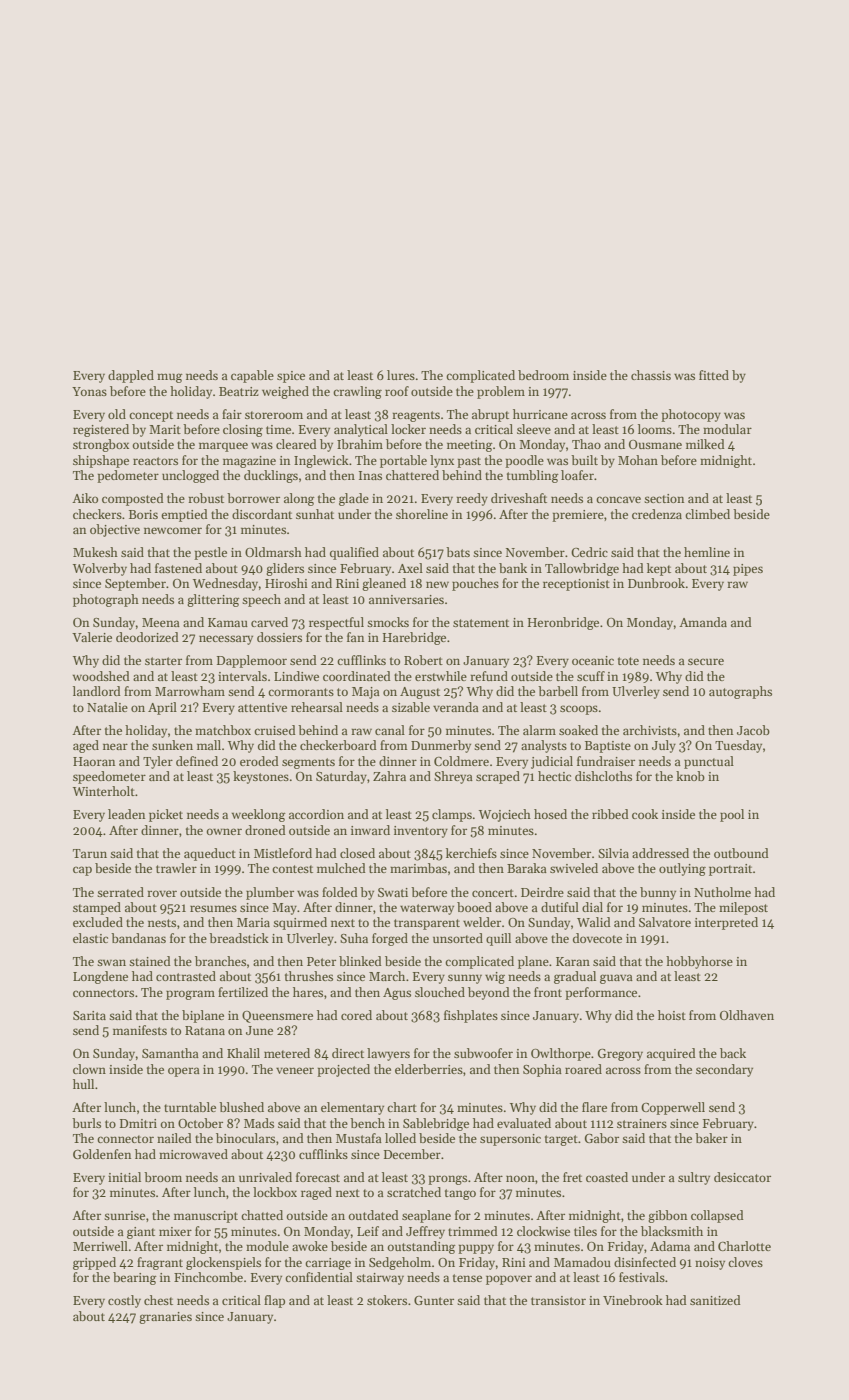 Image resolution: width=849 pixels, height=1400 pixels. I want to click on climbed, so click(707, 514).
